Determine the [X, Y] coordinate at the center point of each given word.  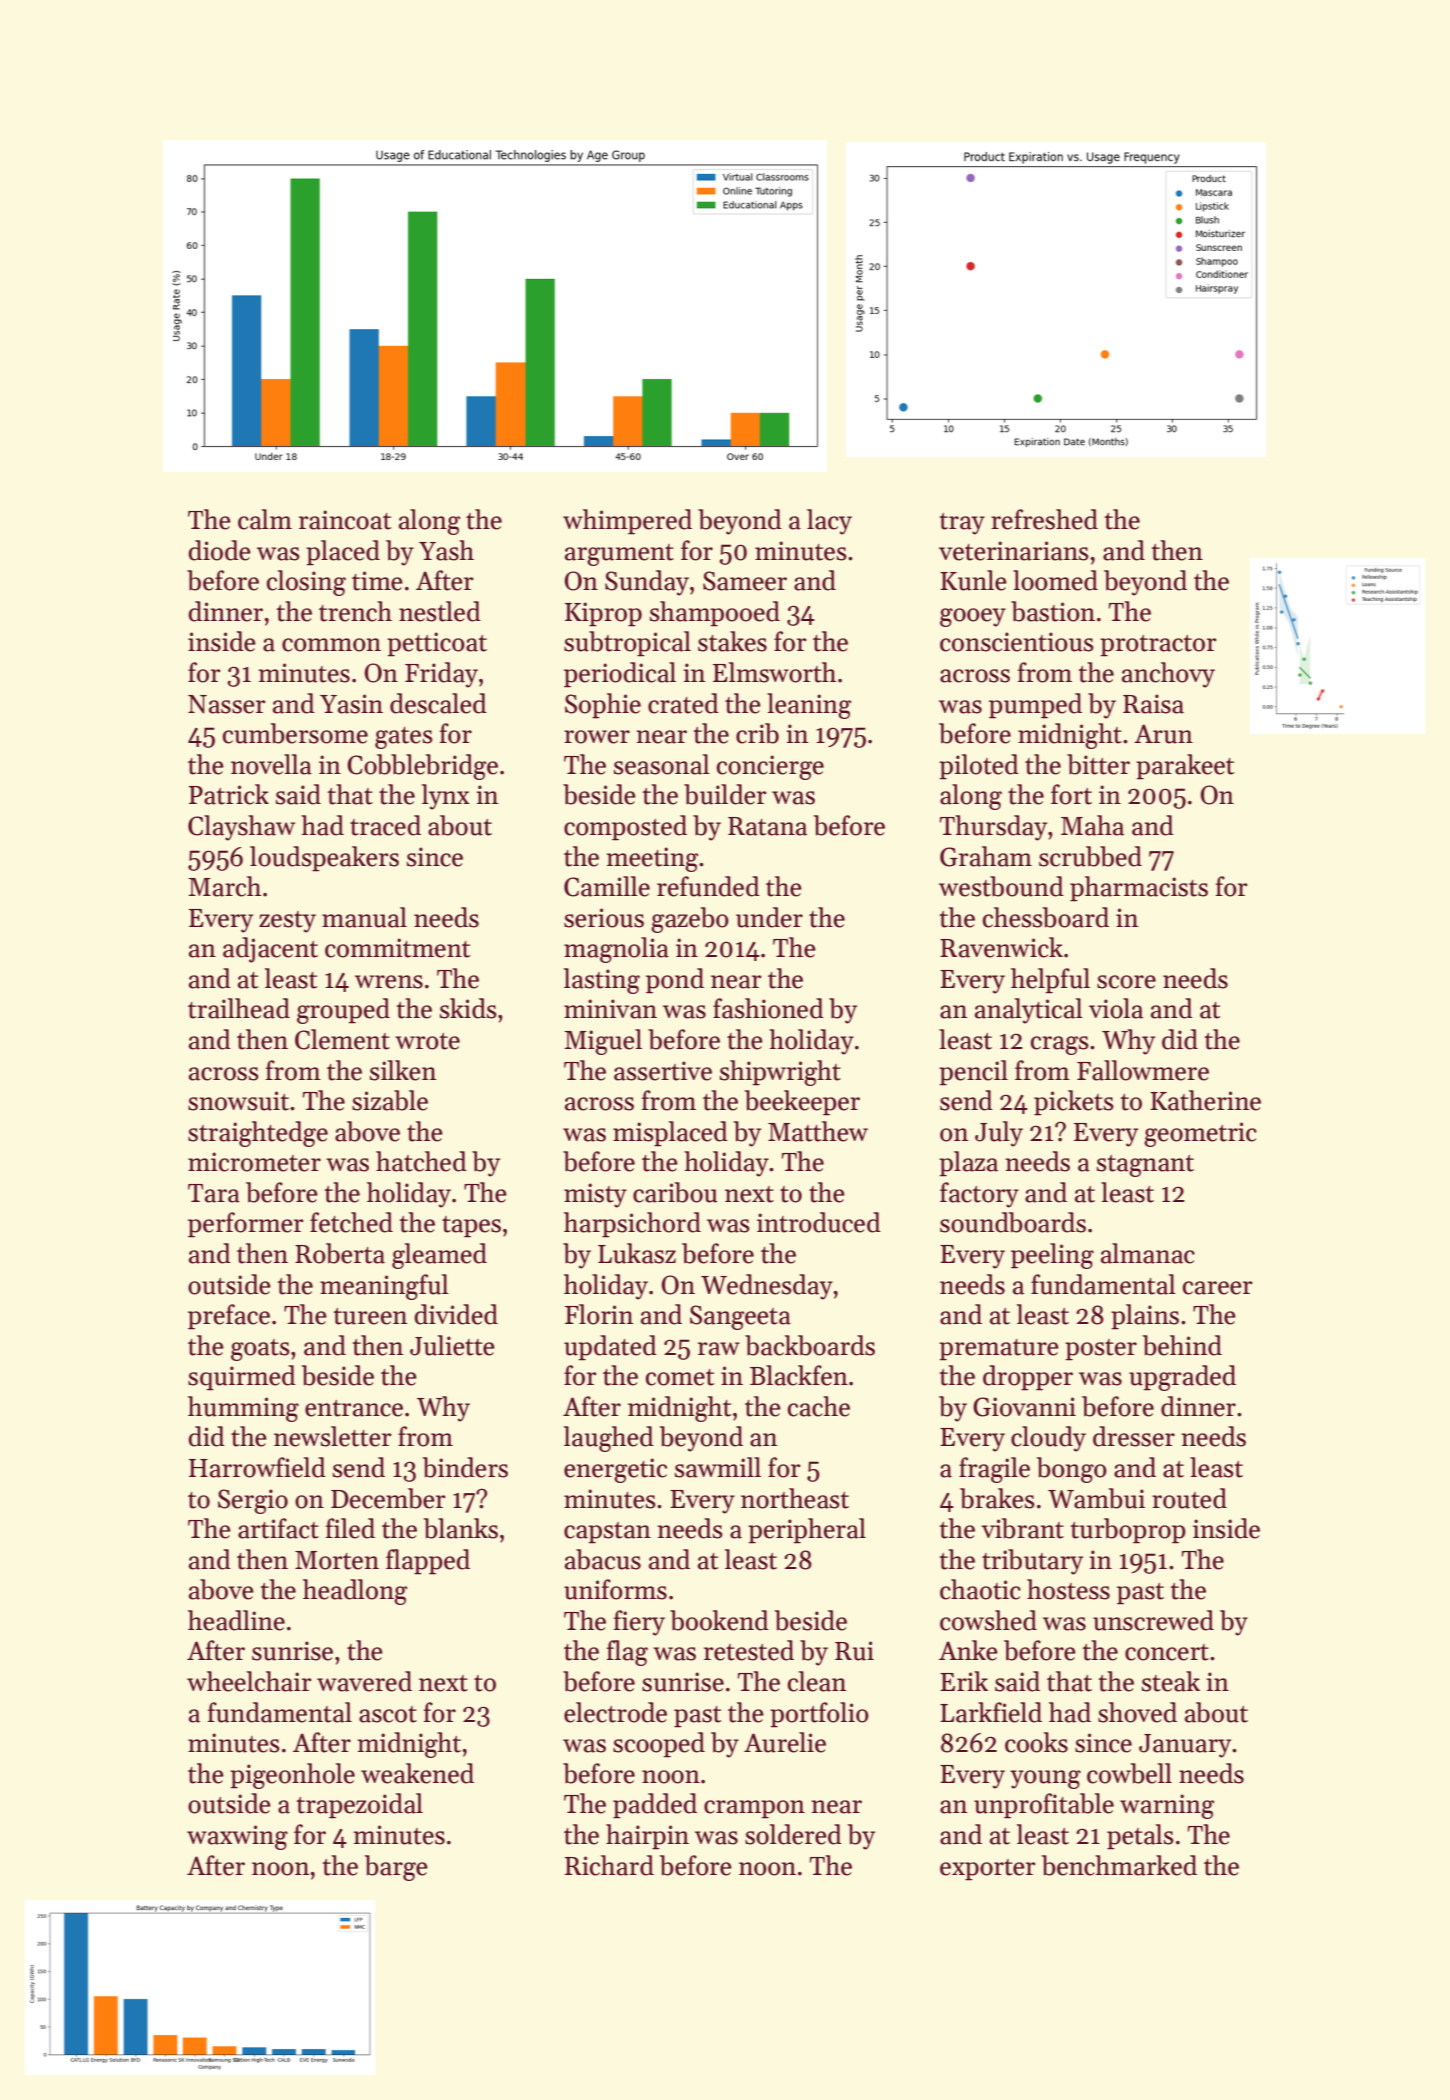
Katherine [1205, 1100]
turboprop [1128, 1531]
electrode [615, 1712]
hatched [421, 1161]
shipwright [780, 1073]
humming [243, 1409]
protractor [1158, 646]
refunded [708, 886]
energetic [615, 1470]
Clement [342, 1039]
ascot [388, 1714]
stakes [732, 641]
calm [265, 519]
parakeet [1185, 767]
